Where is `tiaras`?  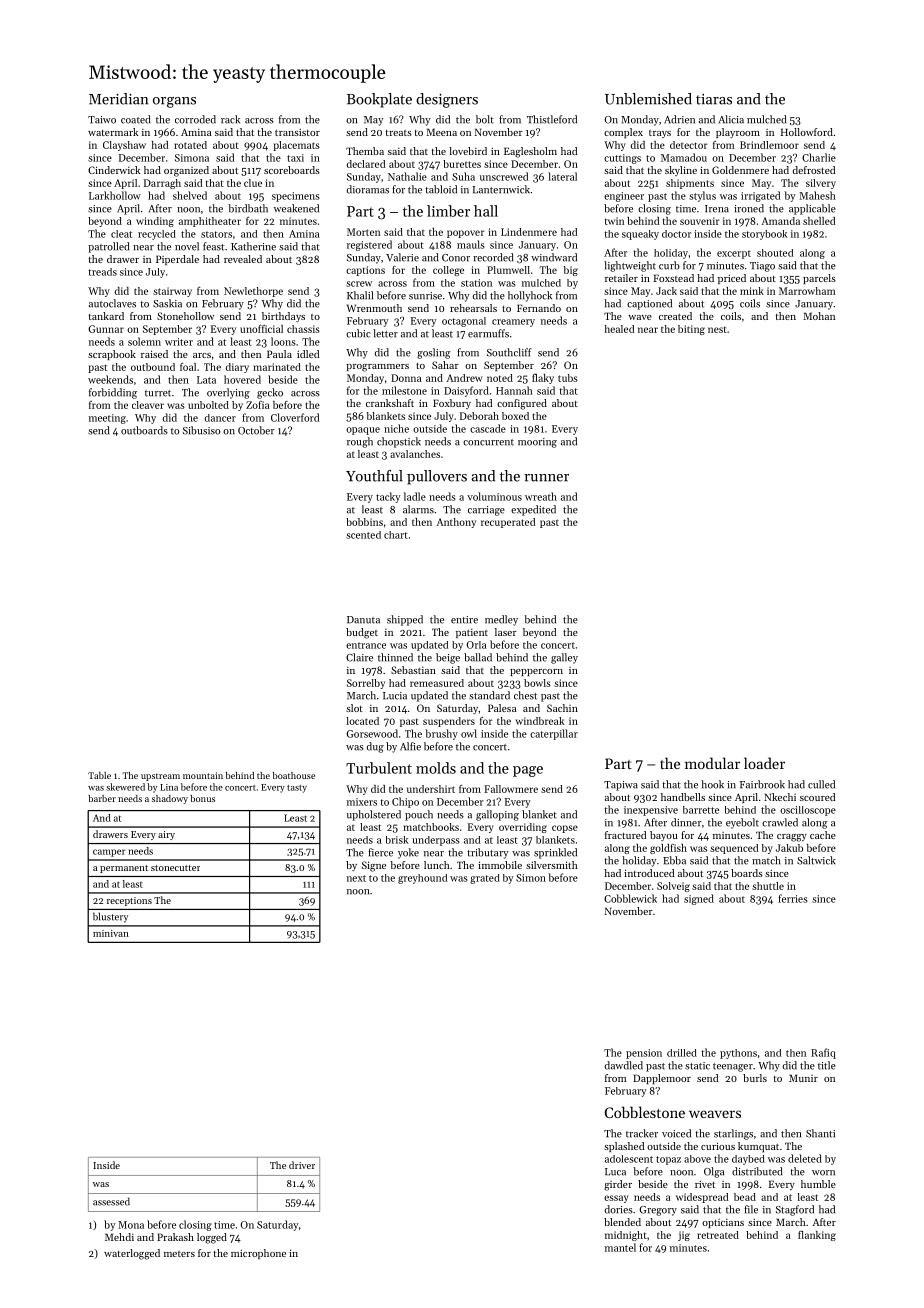
tiaras is located at coordinates (714, 99).
